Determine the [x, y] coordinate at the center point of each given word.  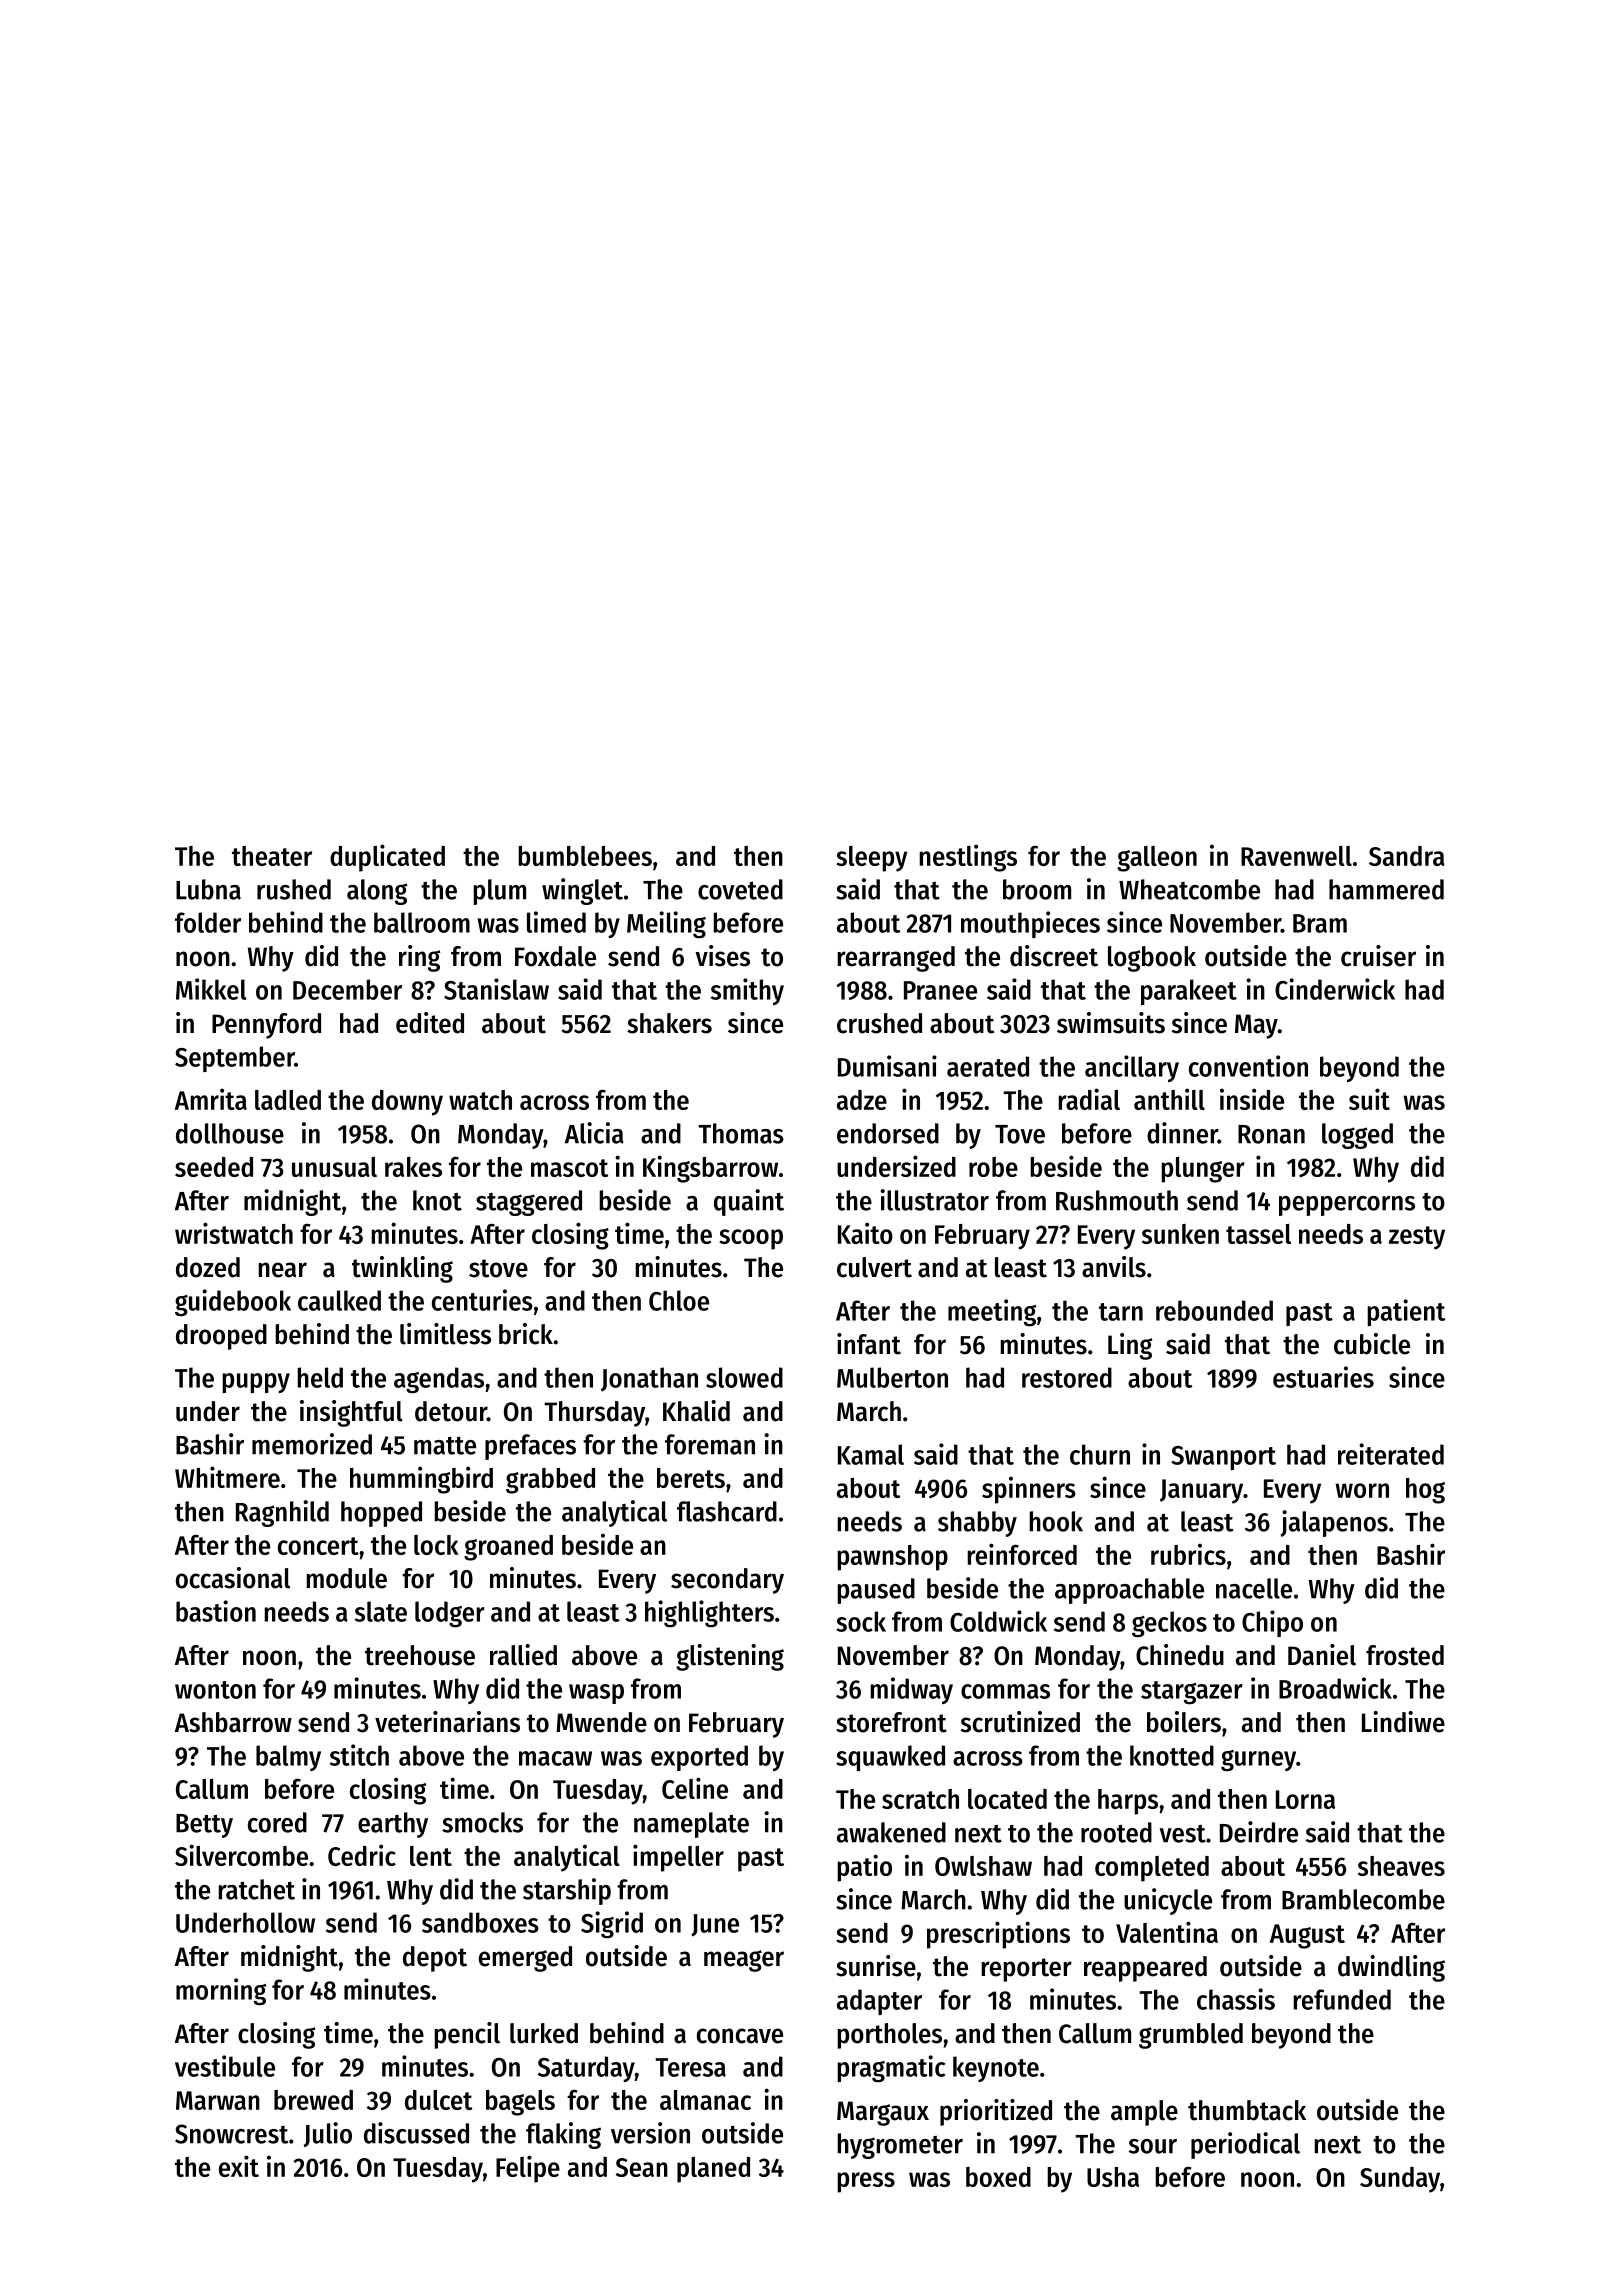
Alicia [594, 1133]
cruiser [1378, 956]
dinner [1182, 1133]
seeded [214, 1167]
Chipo [1272, 1623]
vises [722, 956]
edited [430, 1023]
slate [381, 1611]
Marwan [218, 2100]
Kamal [871, 1454]
